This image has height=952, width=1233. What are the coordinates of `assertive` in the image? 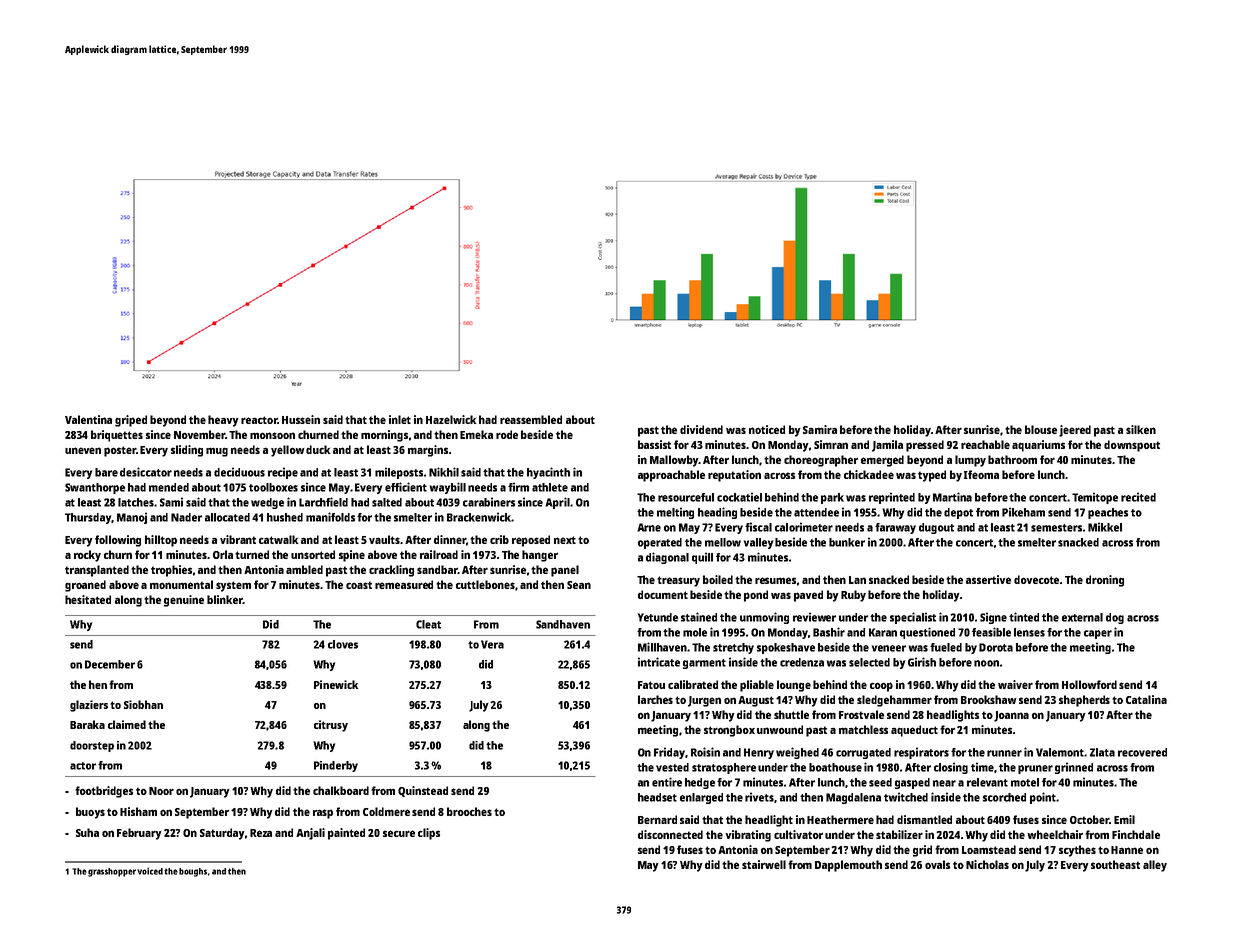 It's located at (988, 579).
